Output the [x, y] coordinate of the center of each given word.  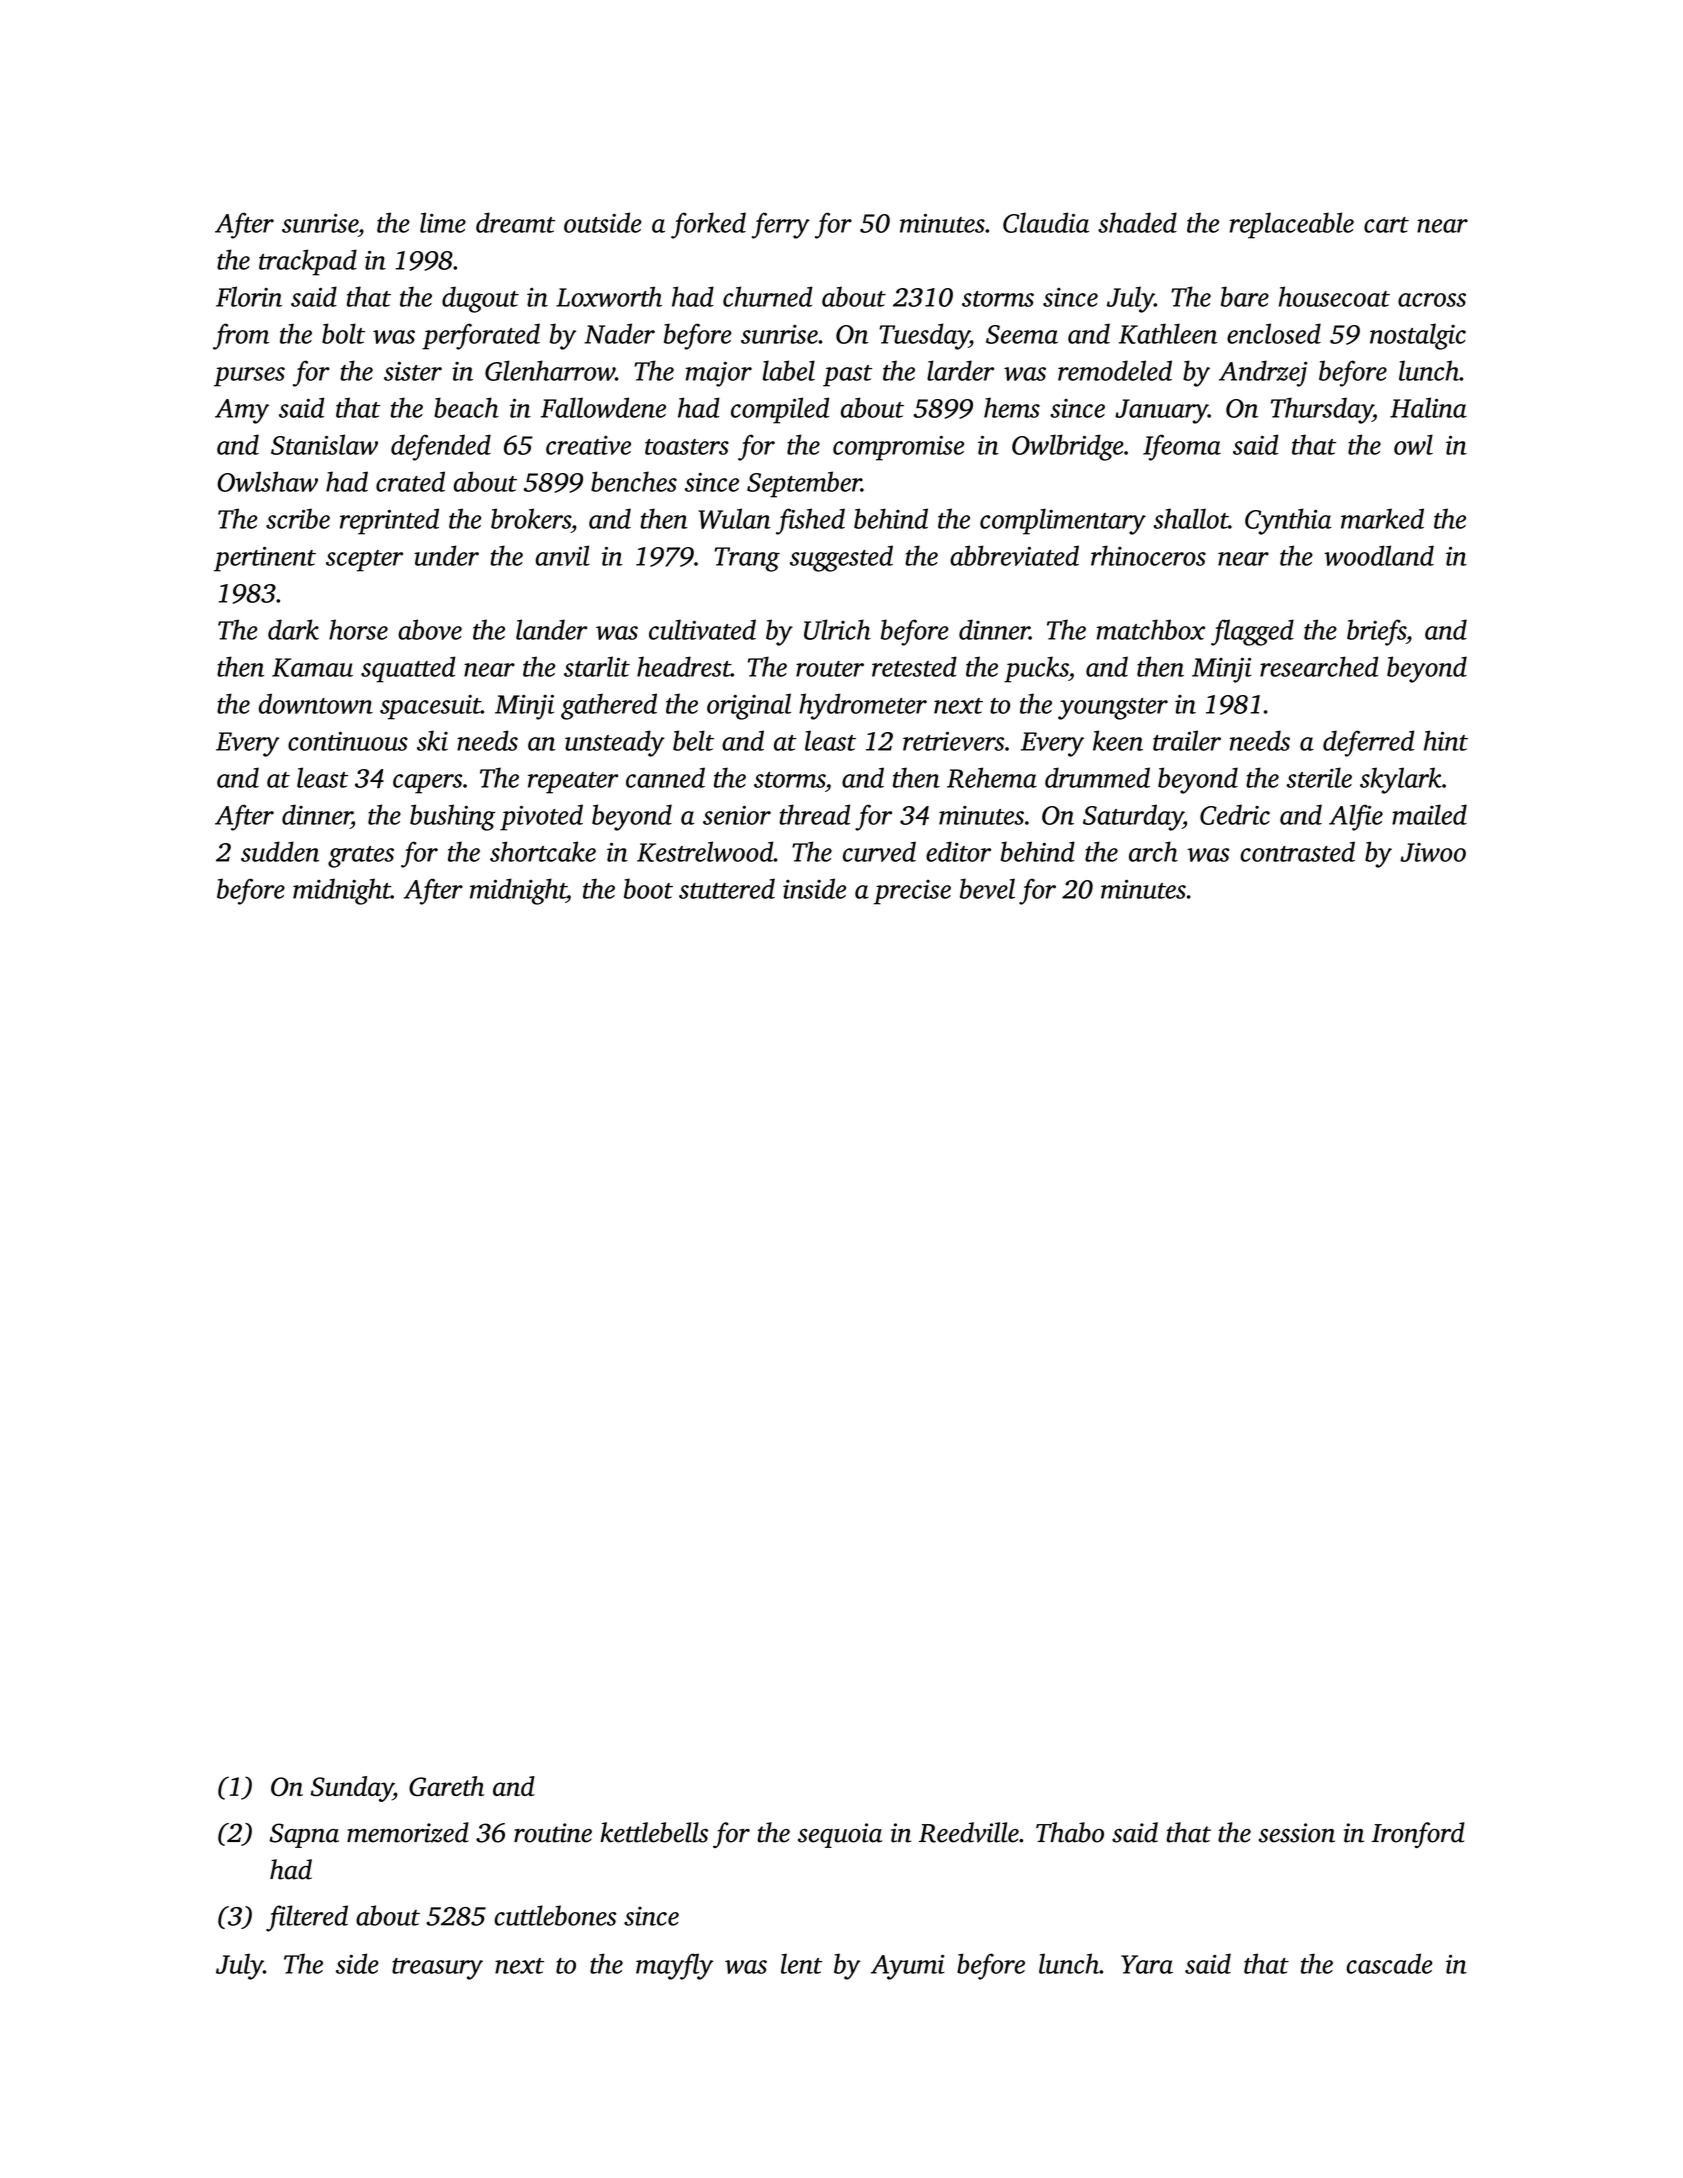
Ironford [1418, 1835]
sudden [280, 851]
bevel [987, 888]
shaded [1137, 222]
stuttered [727, 888]
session [1297, 1833]
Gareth [446, 1786]
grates [361, 857]
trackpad [308, 262]
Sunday [352, 1789]
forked [708, 225]
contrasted [1297, 851]
